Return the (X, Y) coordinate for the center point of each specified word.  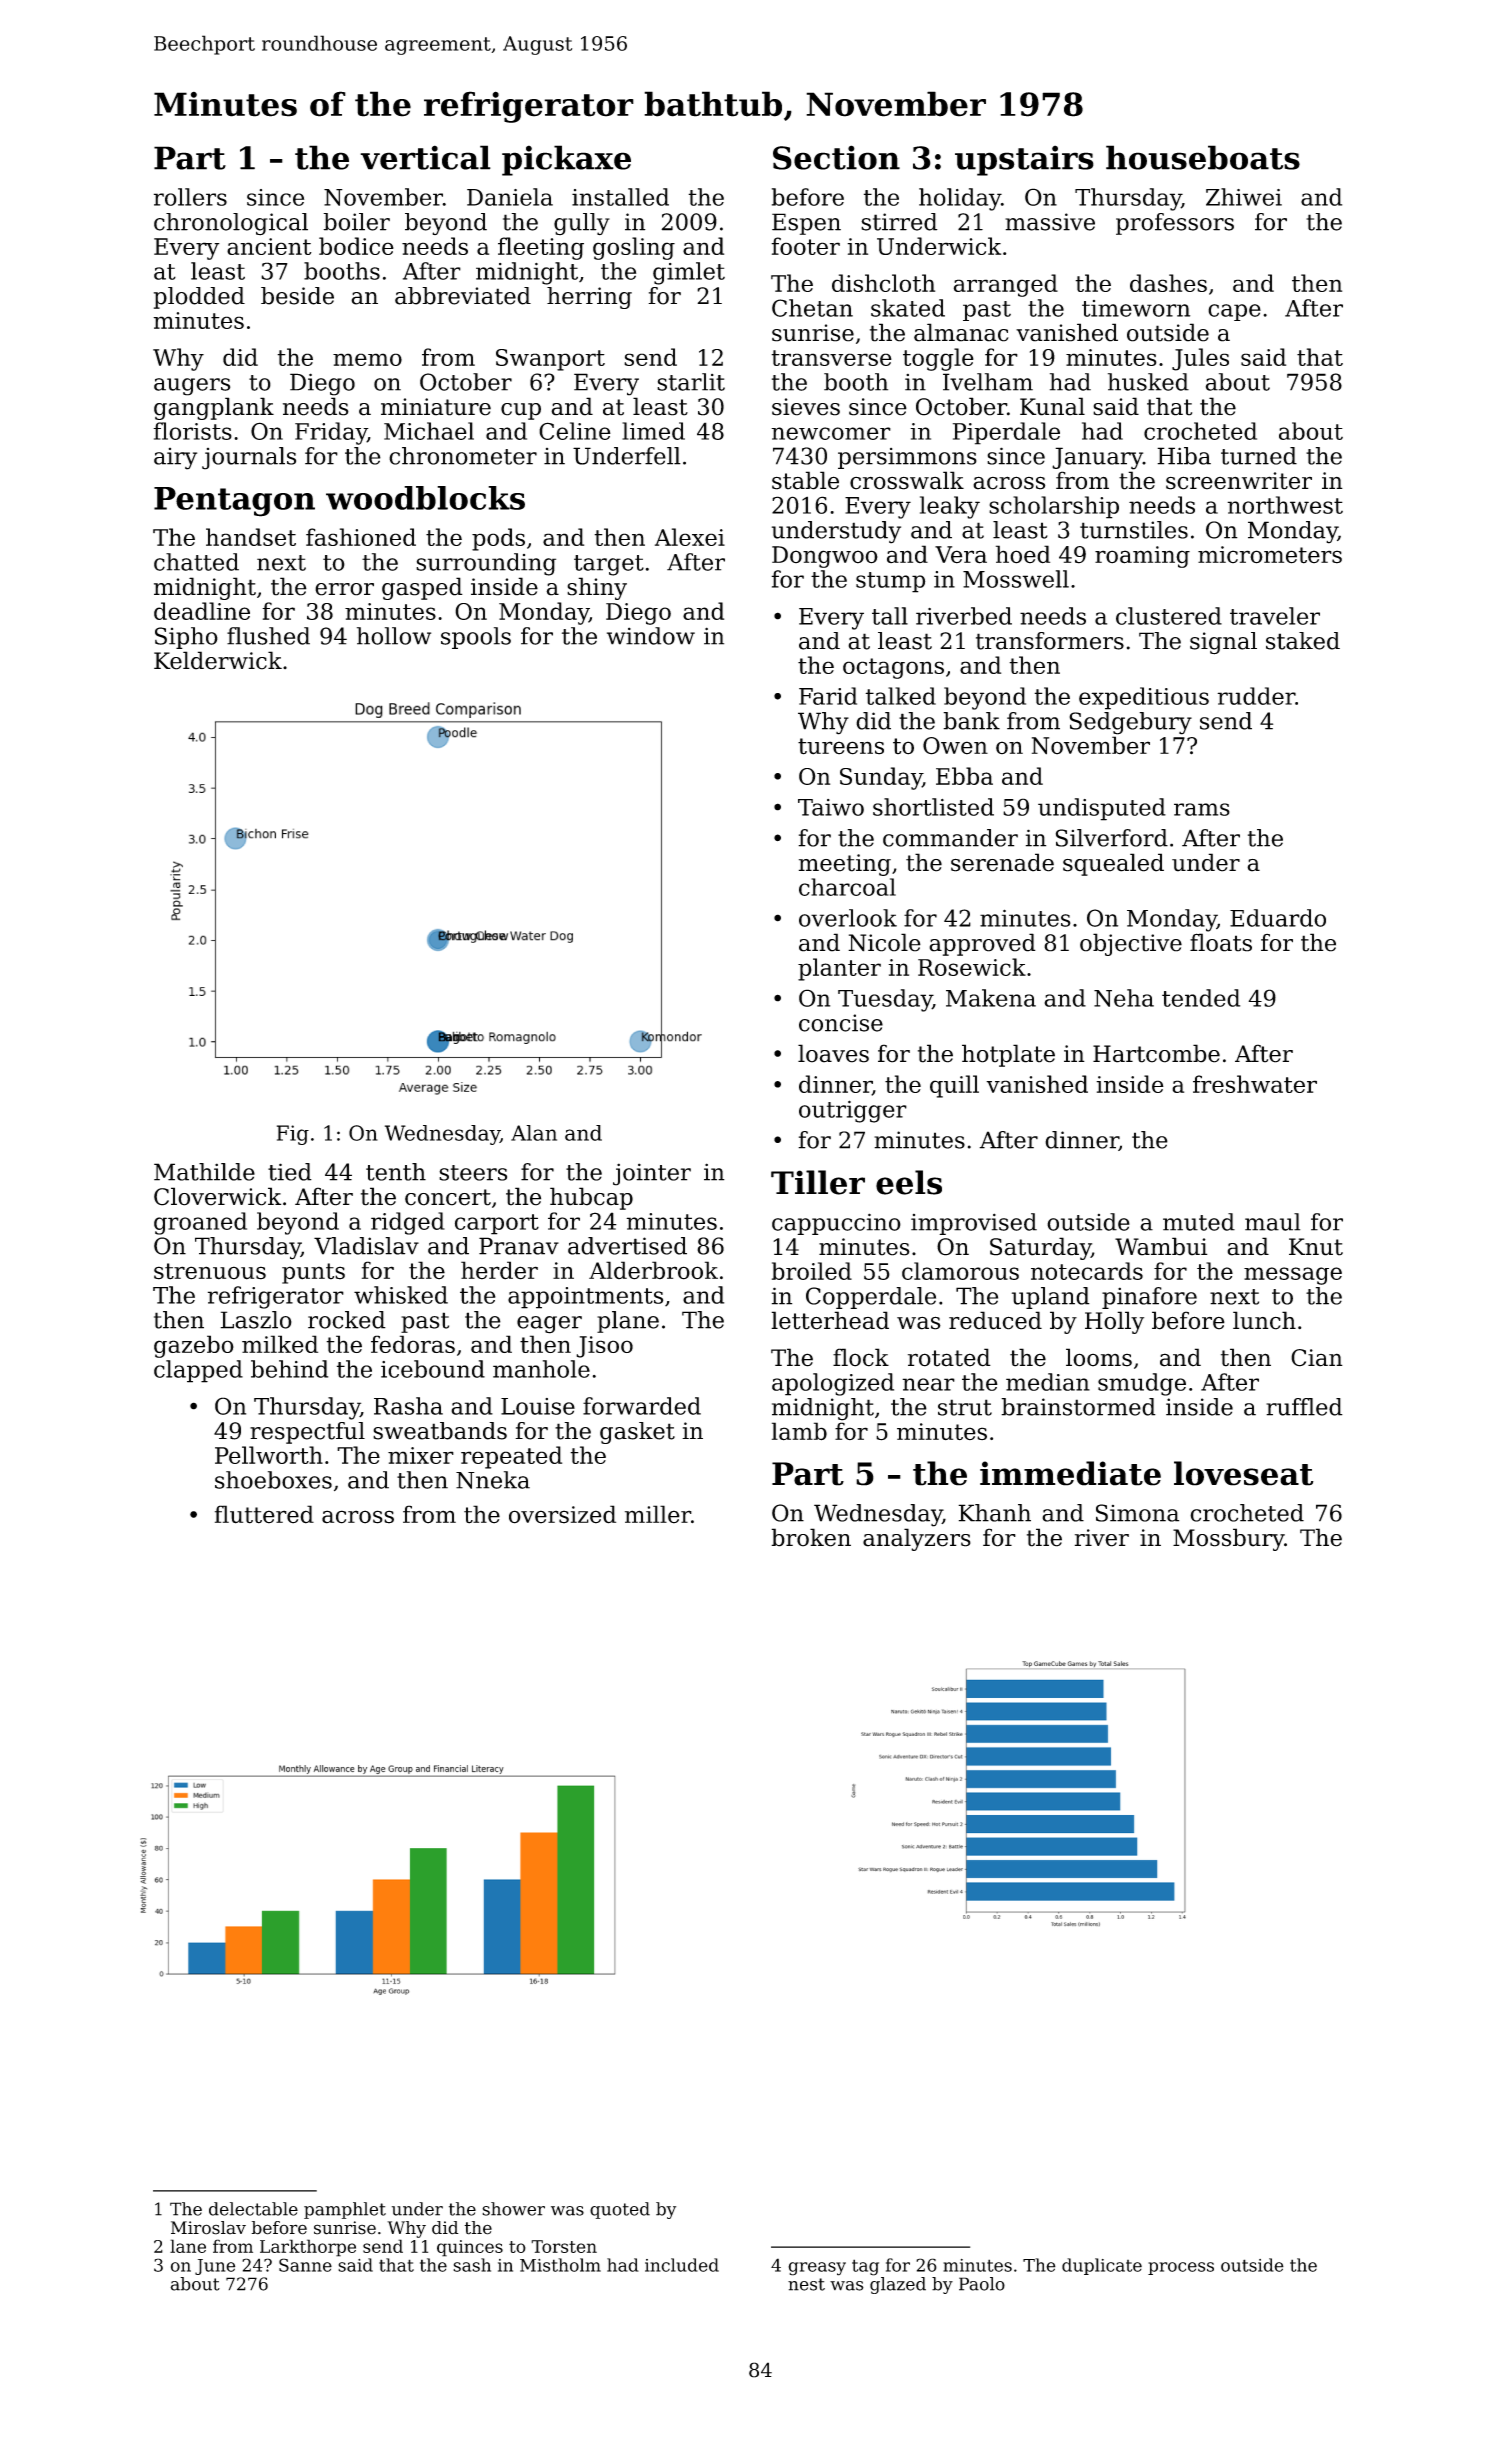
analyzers (917, 1539)
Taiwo (831, 807)
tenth (396, 1172)
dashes (1168, 283)
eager (549, 1325)
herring (589, 298)
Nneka (493, 1480)
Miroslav (208, 2228)
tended (1201, 998)
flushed (268, 636)
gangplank (214, 408)
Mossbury (1228, 1539)
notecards (1087, 1271)
